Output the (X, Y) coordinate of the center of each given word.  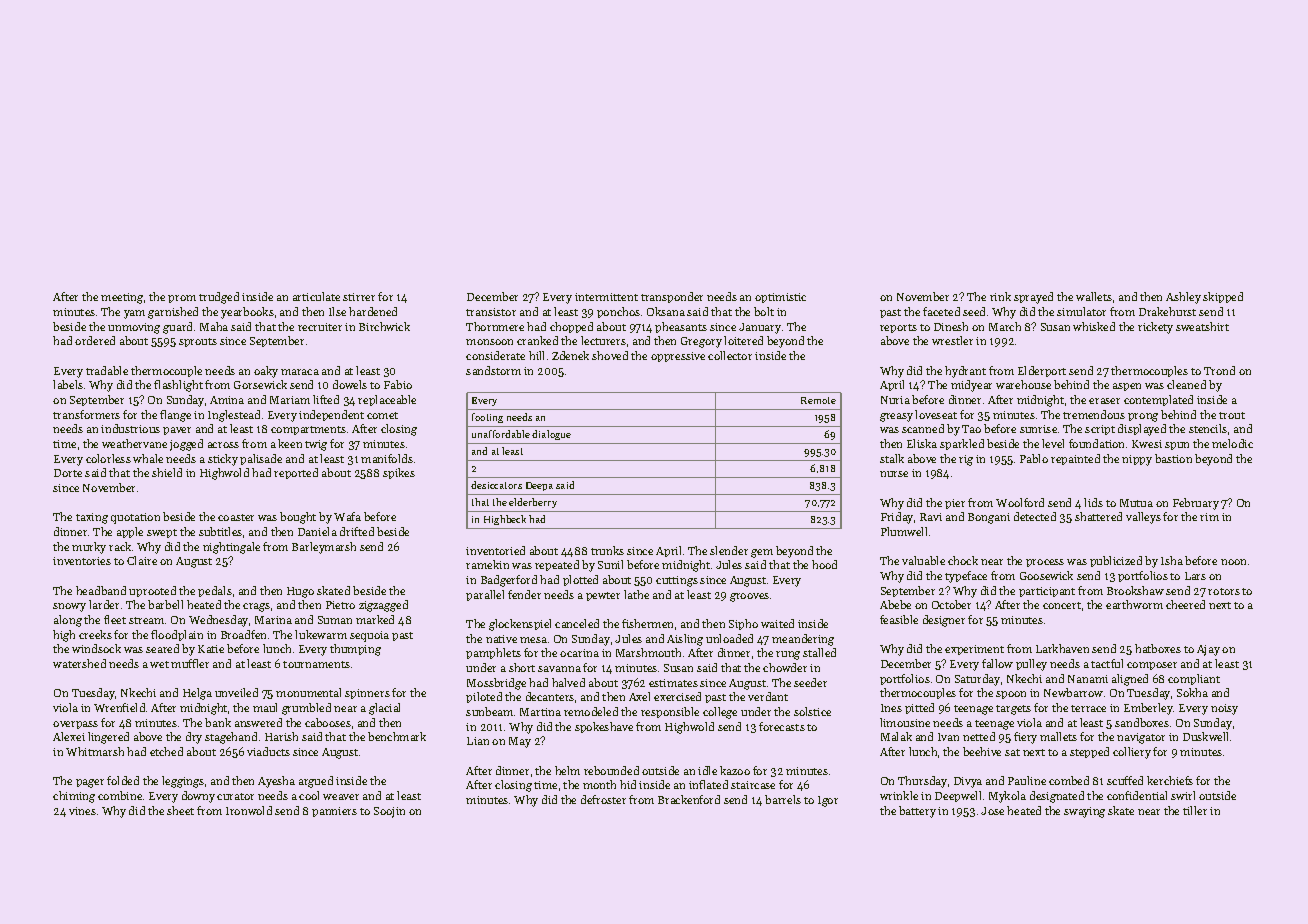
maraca (300, 372)
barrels (783, 799)
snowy (69, 607)
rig (966, 460)
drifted (357, 531)
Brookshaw (1135, 590)
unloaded (729, 638)
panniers (334, 812)
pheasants (681, 327)
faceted (941, 311)
